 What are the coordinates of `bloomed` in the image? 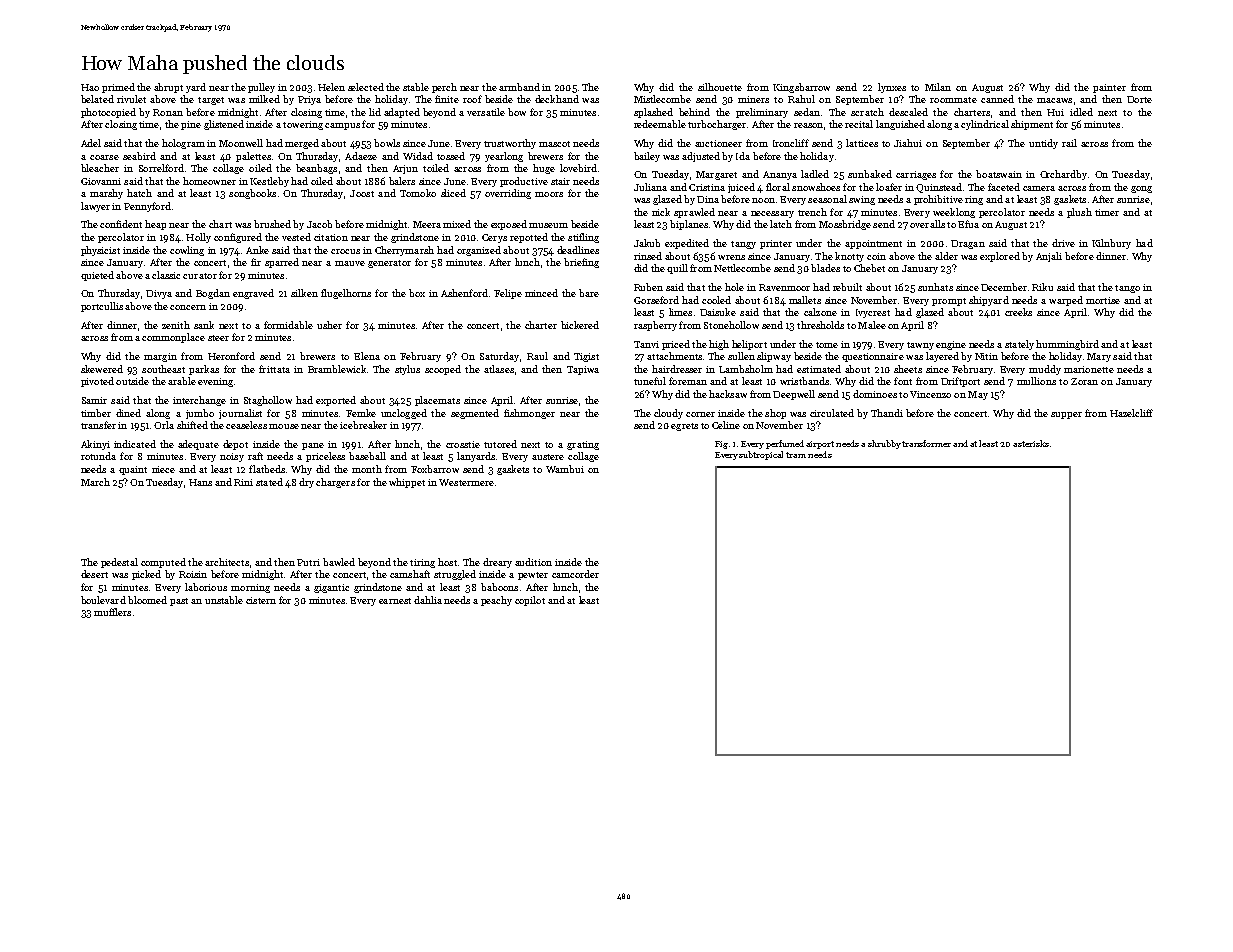 It's located at (147, 600).
